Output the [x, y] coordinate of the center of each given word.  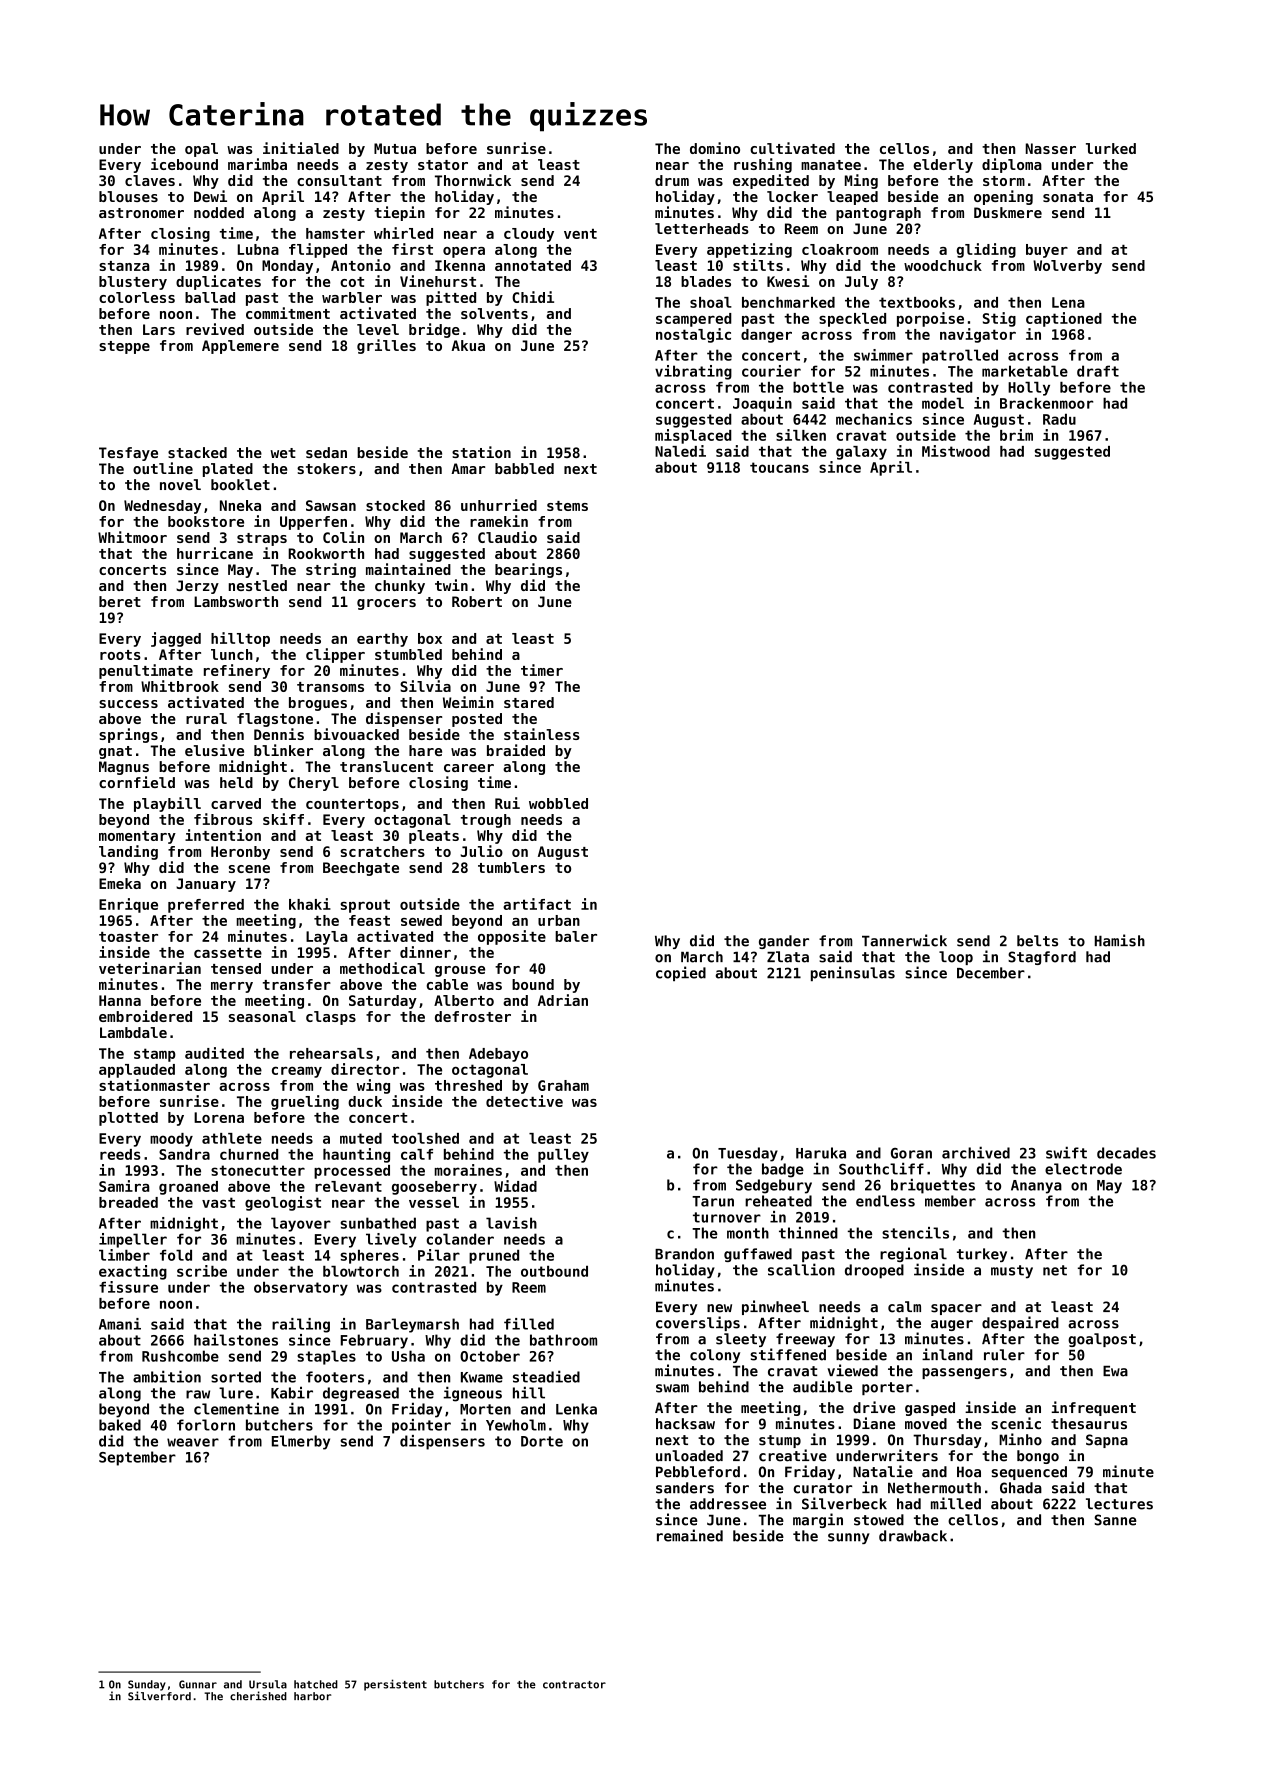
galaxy [861, 453]
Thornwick [473, 180]
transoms [330, 687]
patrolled [960, 356]
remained [690, 1535]
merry [232, 987]
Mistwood [956, 451]
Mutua [395, 148]
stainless [542, 734]
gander [784, 942]
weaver [193, 1442]
